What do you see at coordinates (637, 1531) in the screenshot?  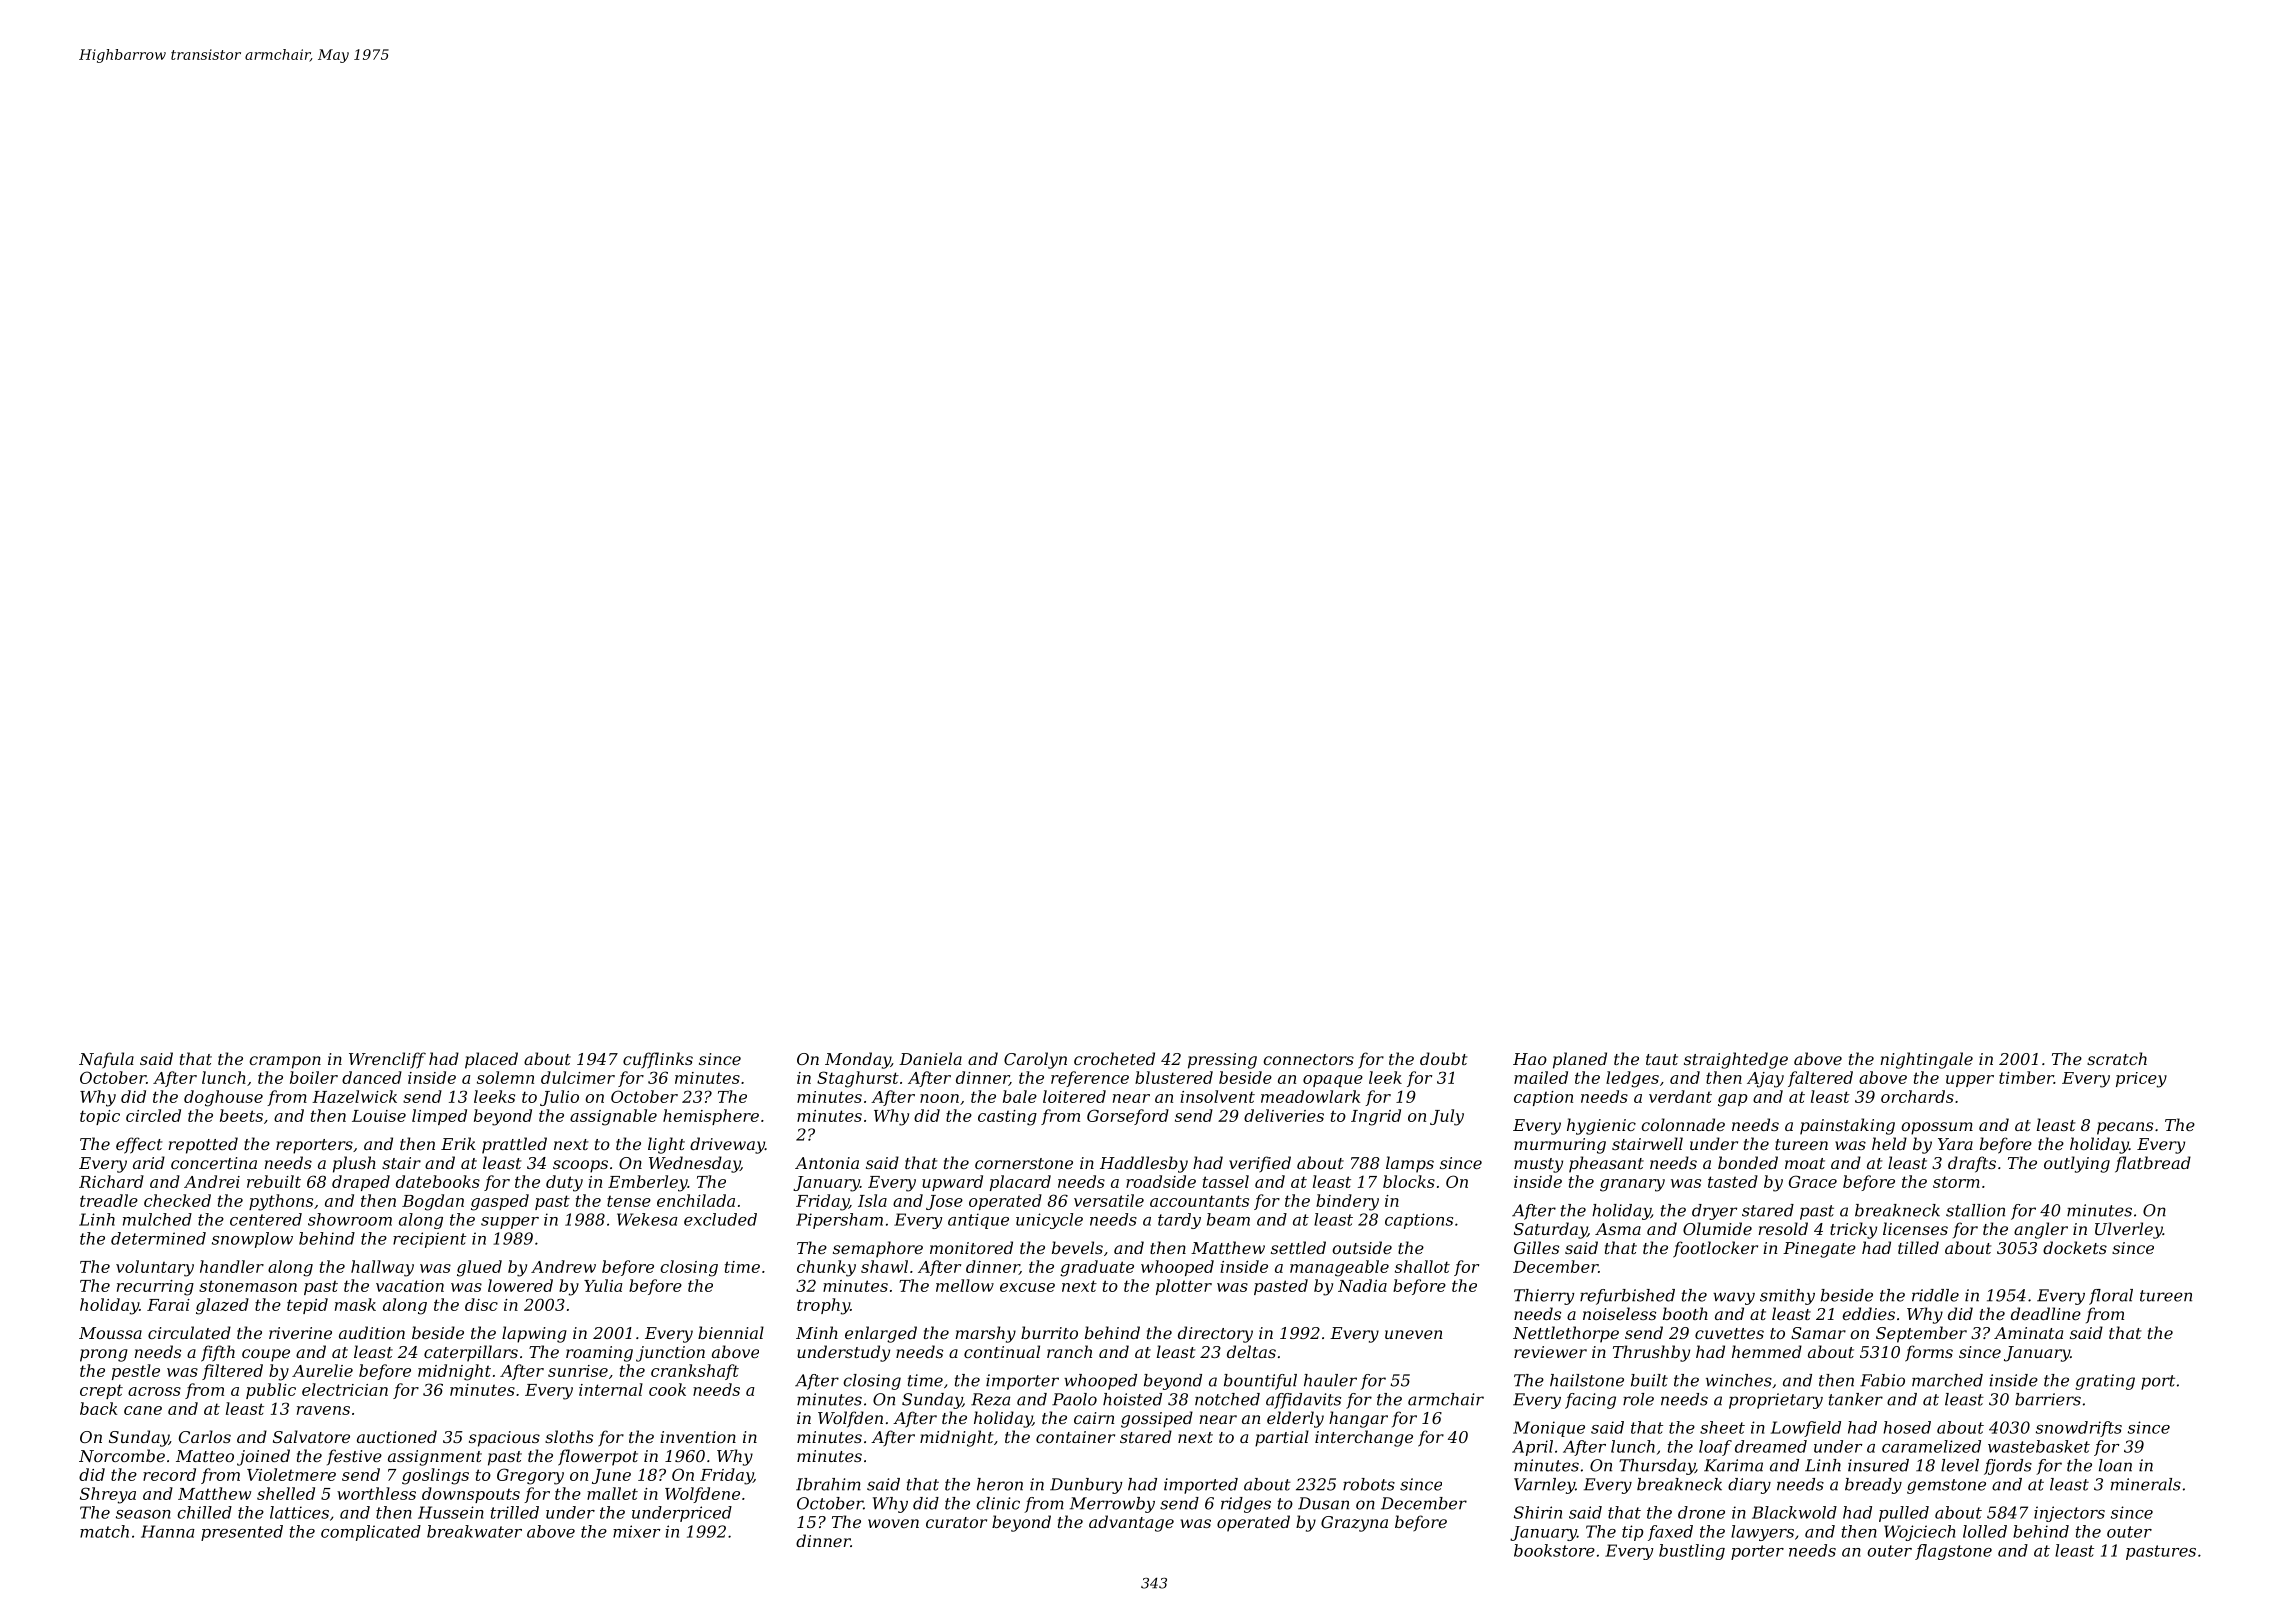 I see `mixer` at bounding box center [637, 1531].
